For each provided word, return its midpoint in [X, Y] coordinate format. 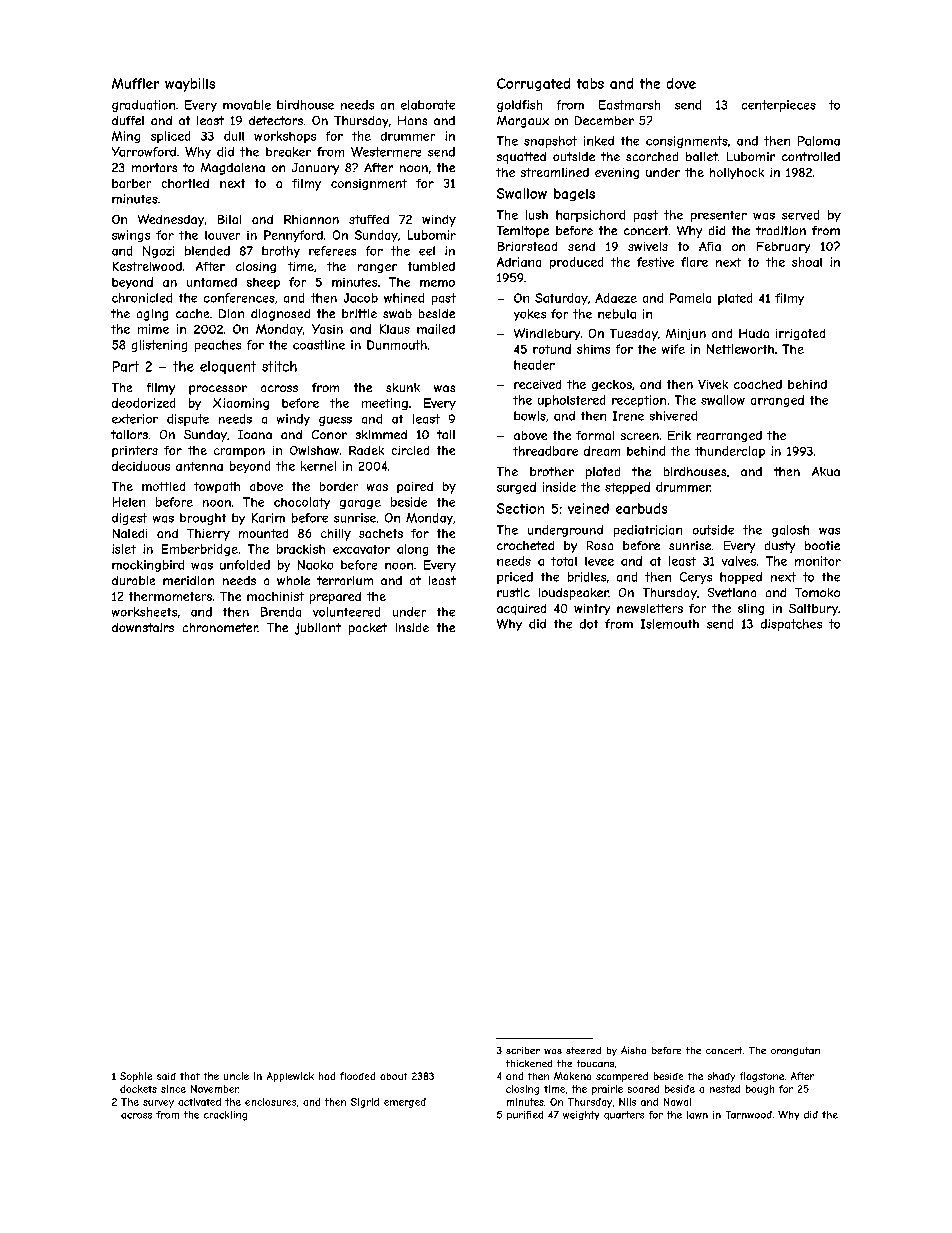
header [534, 365]
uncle [236, 1076]
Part [126, 366]
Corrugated [533, 84]
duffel [128, 120]
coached [758, 384]
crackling [225, 1116]
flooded [357, 1076]
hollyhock [737, 173]
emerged [405, 1103]
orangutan [795, 1051]
